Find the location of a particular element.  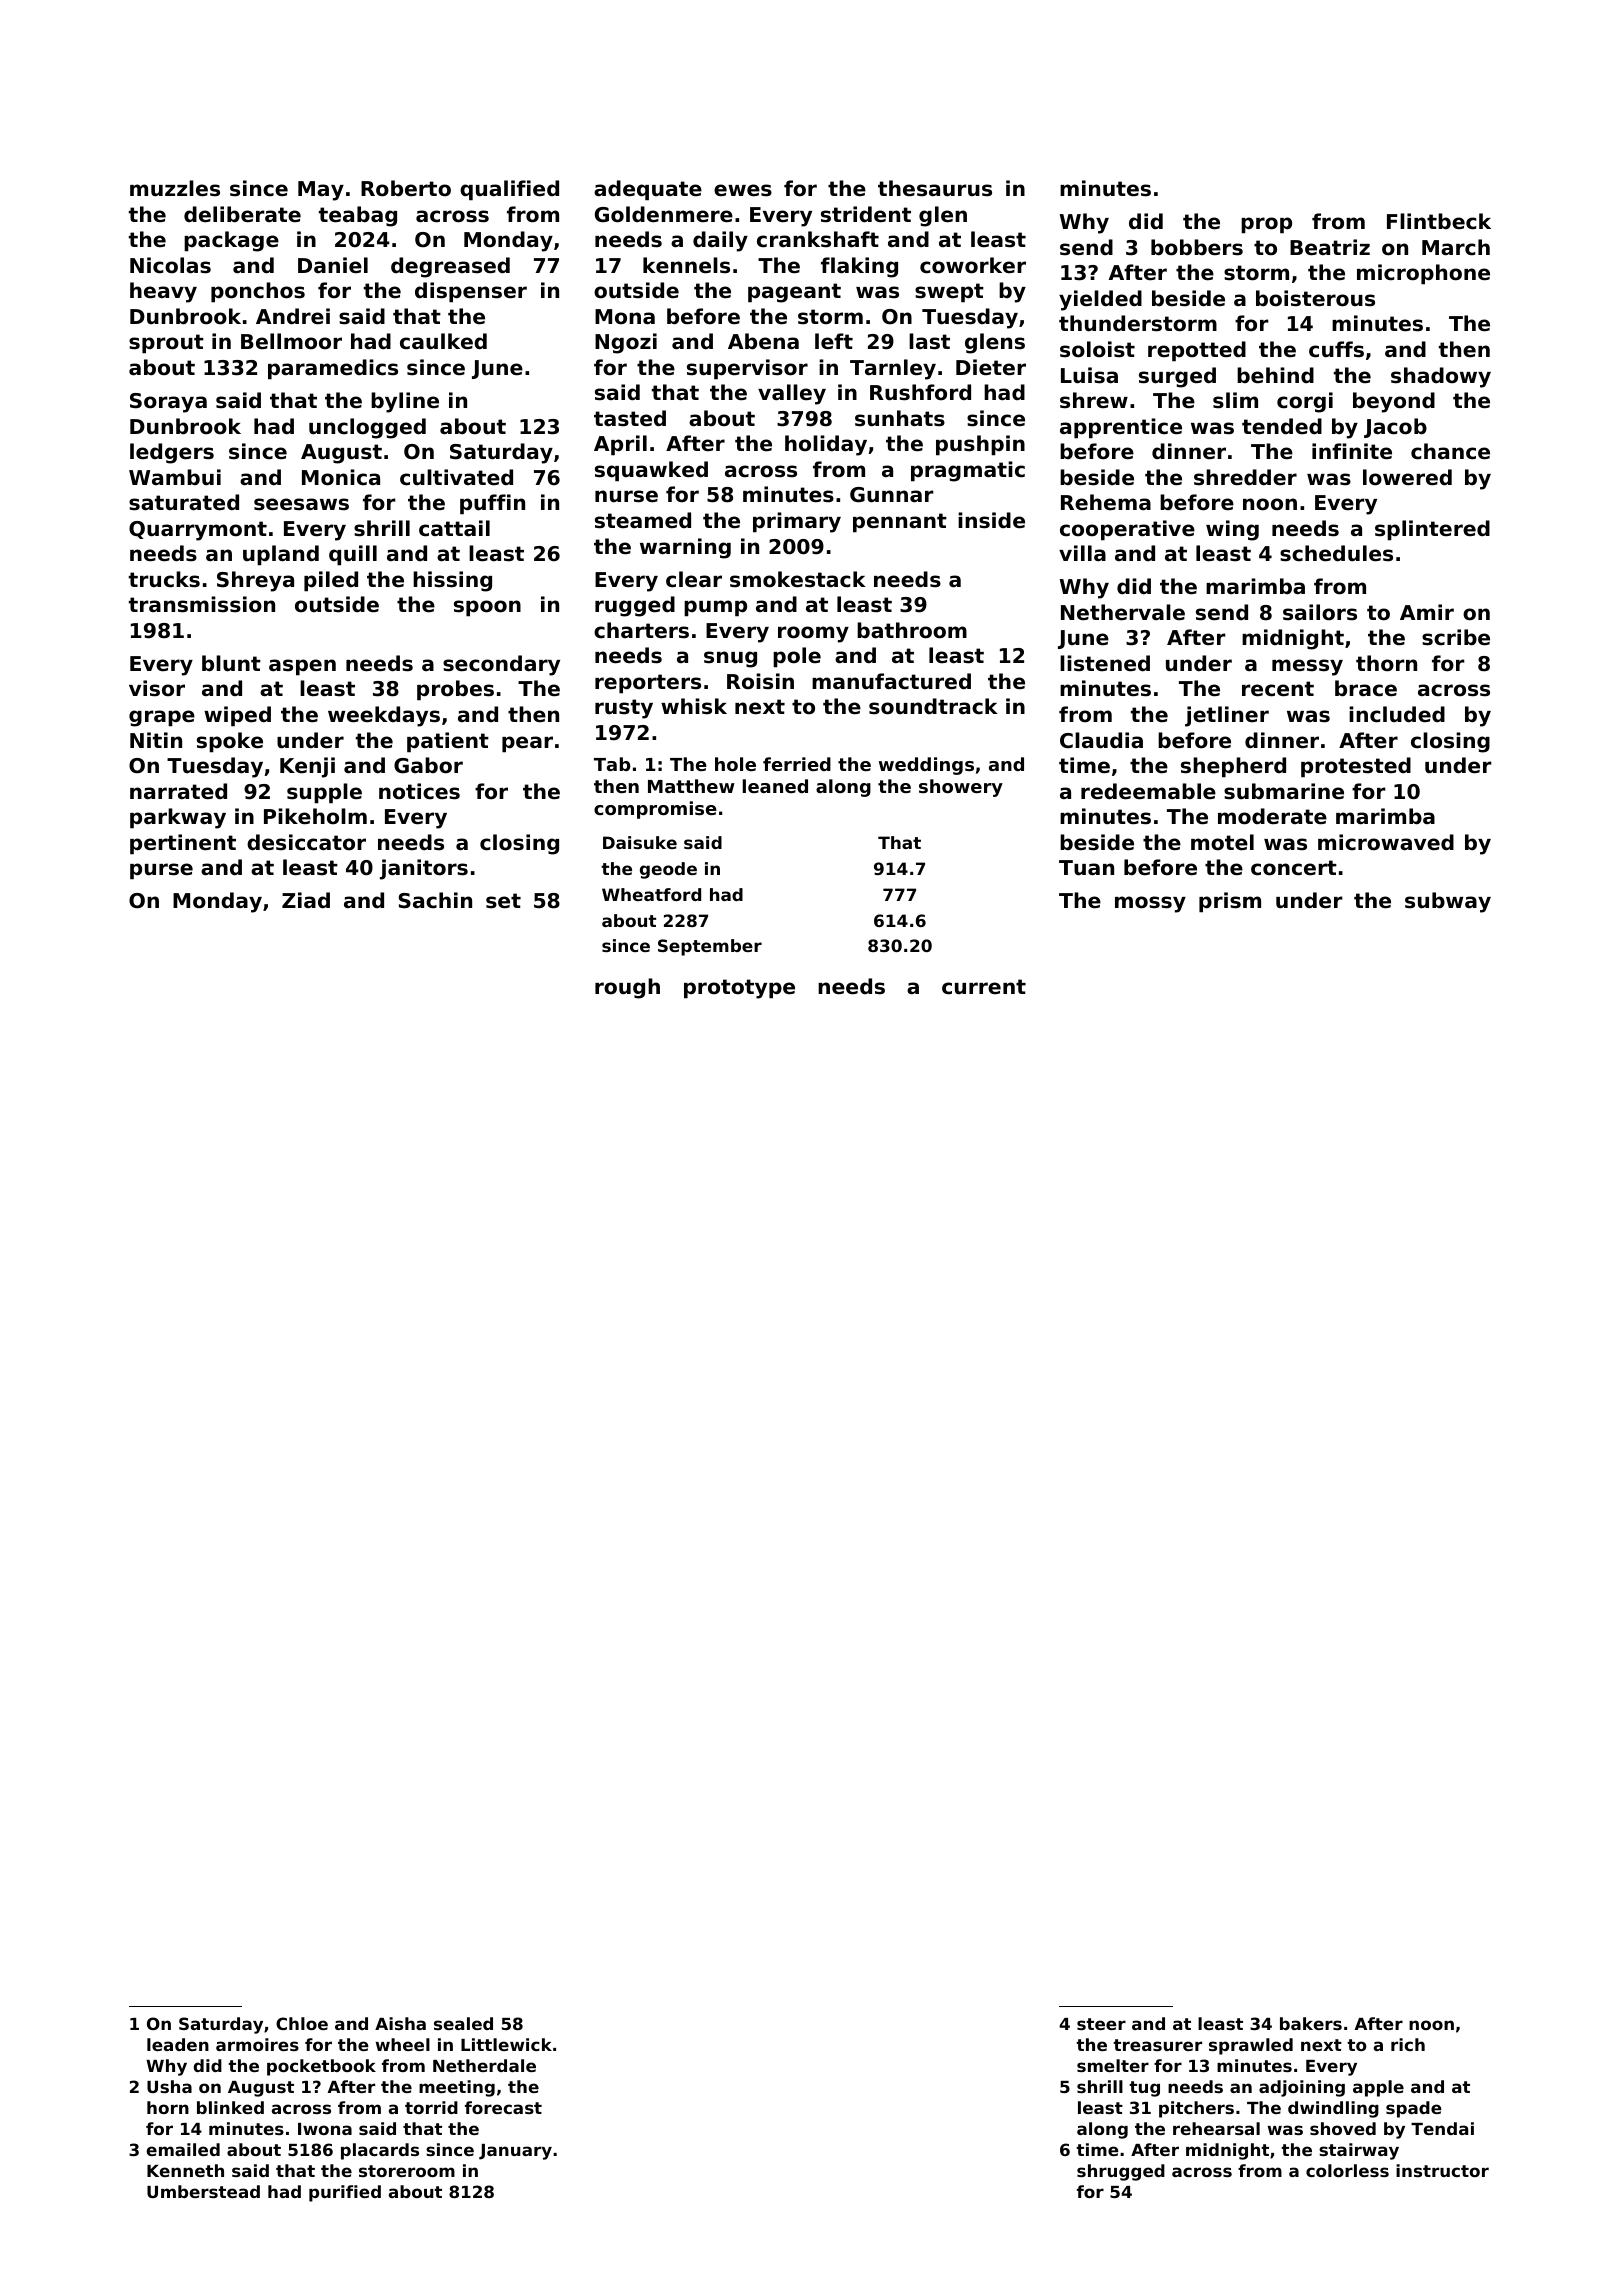

muzzles is located at coordinates (175, 188).
